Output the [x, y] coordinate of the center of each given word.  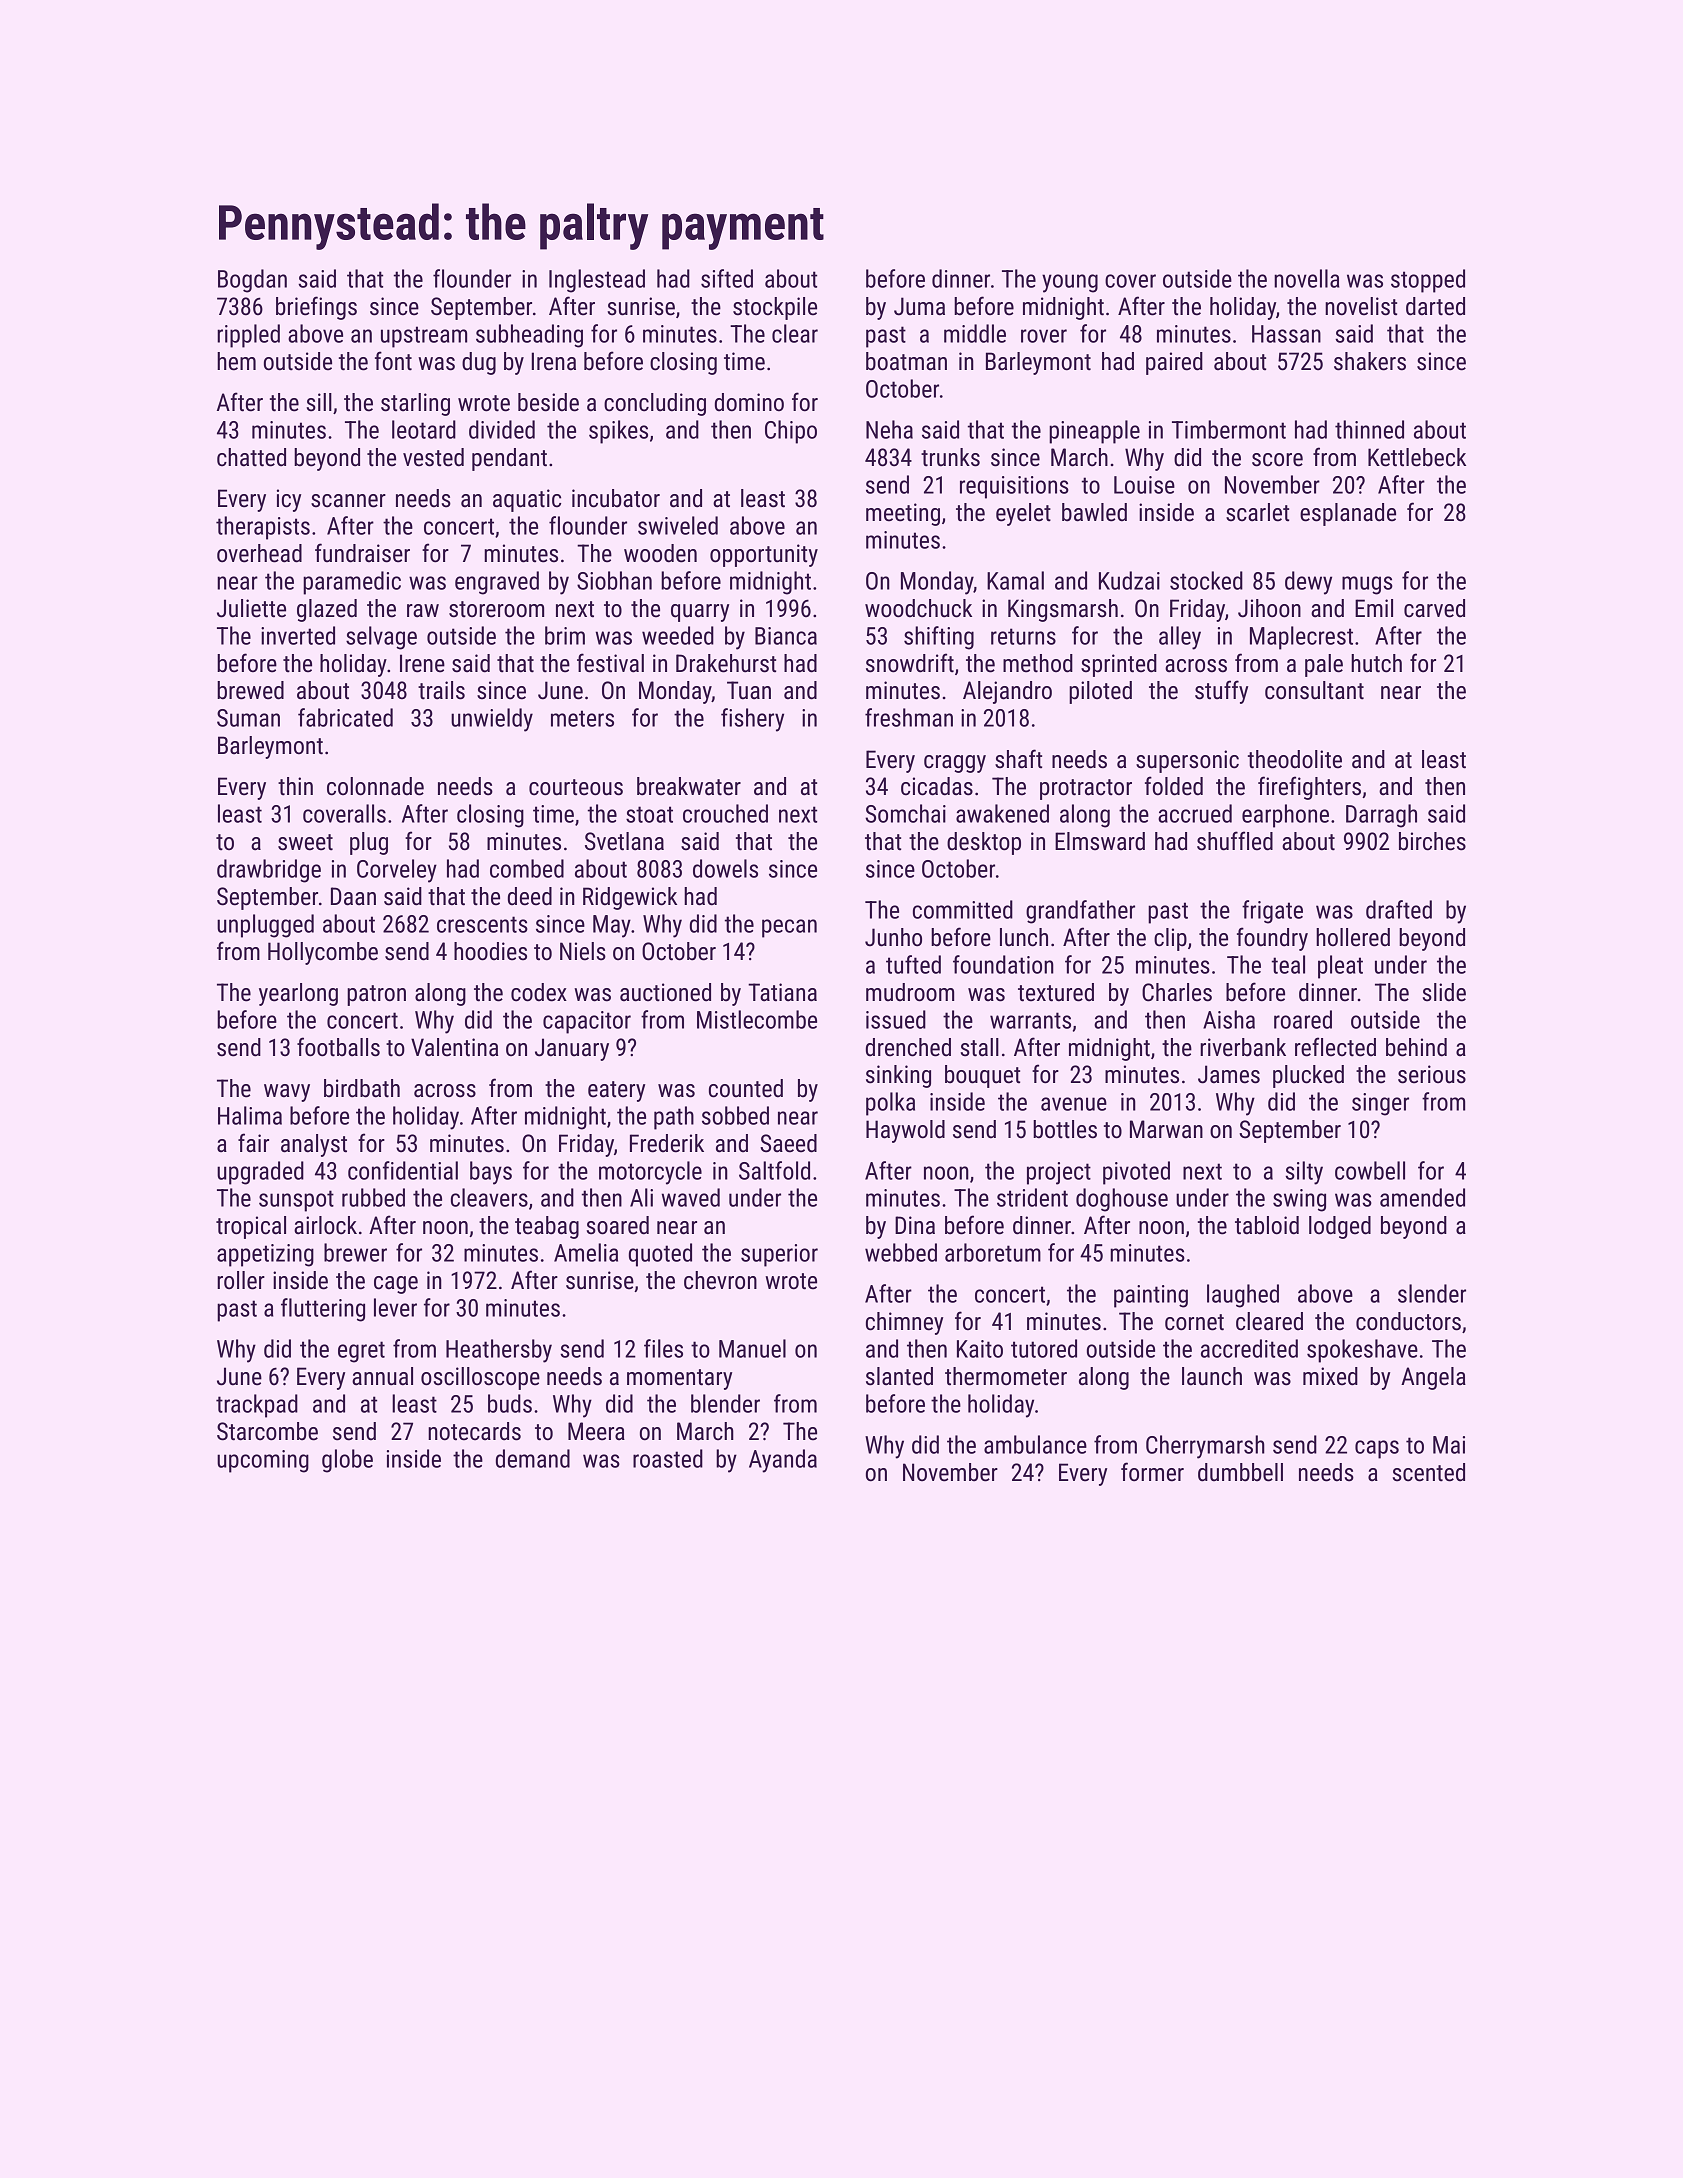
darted [1435, 306]
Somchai [905, 813]
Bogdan [252, 281]
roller [241, 1280]
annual [382, 1376]
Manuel [752, 1348]
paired [1174, 363]
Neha [889, 429]
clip [1170, 939]
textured [1056, 992]
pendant [509, 459]
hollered [1353, 937]
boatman [906, 361]
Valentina [454, 1047]
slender [1432, 1293]
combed [527, 868]
